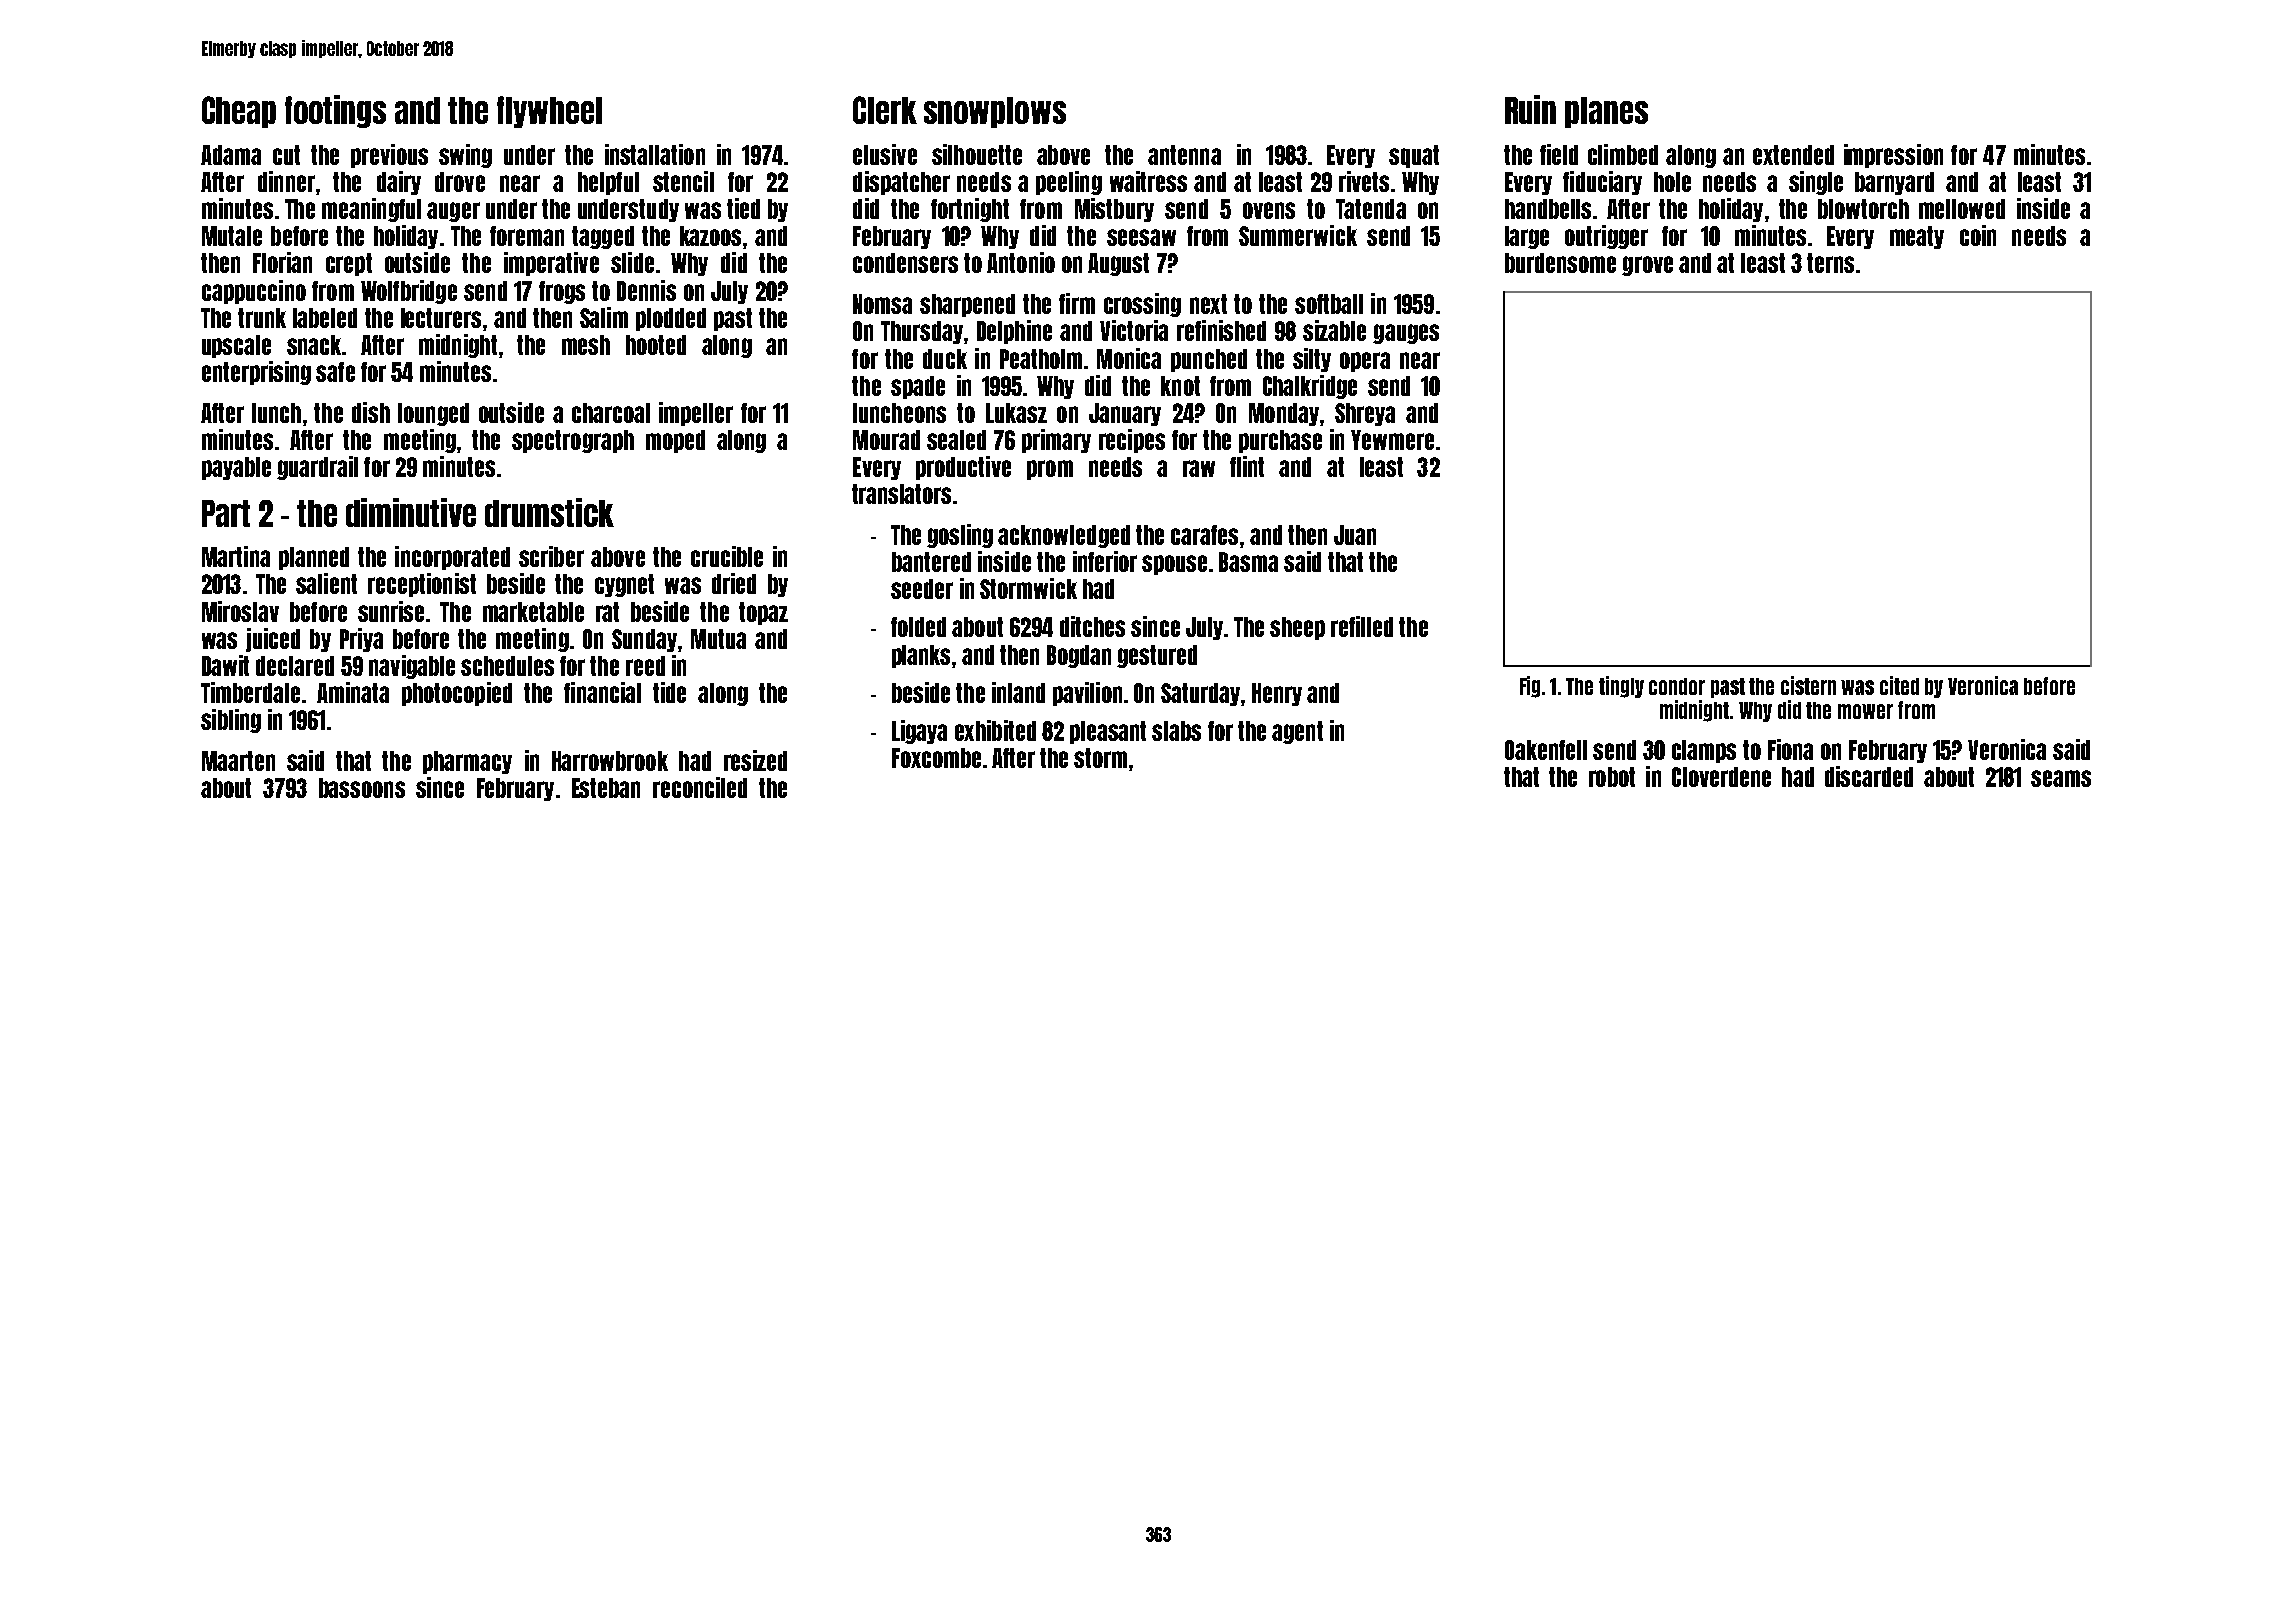  Describe the element at coordinates (669, 692) in the screenshot. I see `tide` at that location.
